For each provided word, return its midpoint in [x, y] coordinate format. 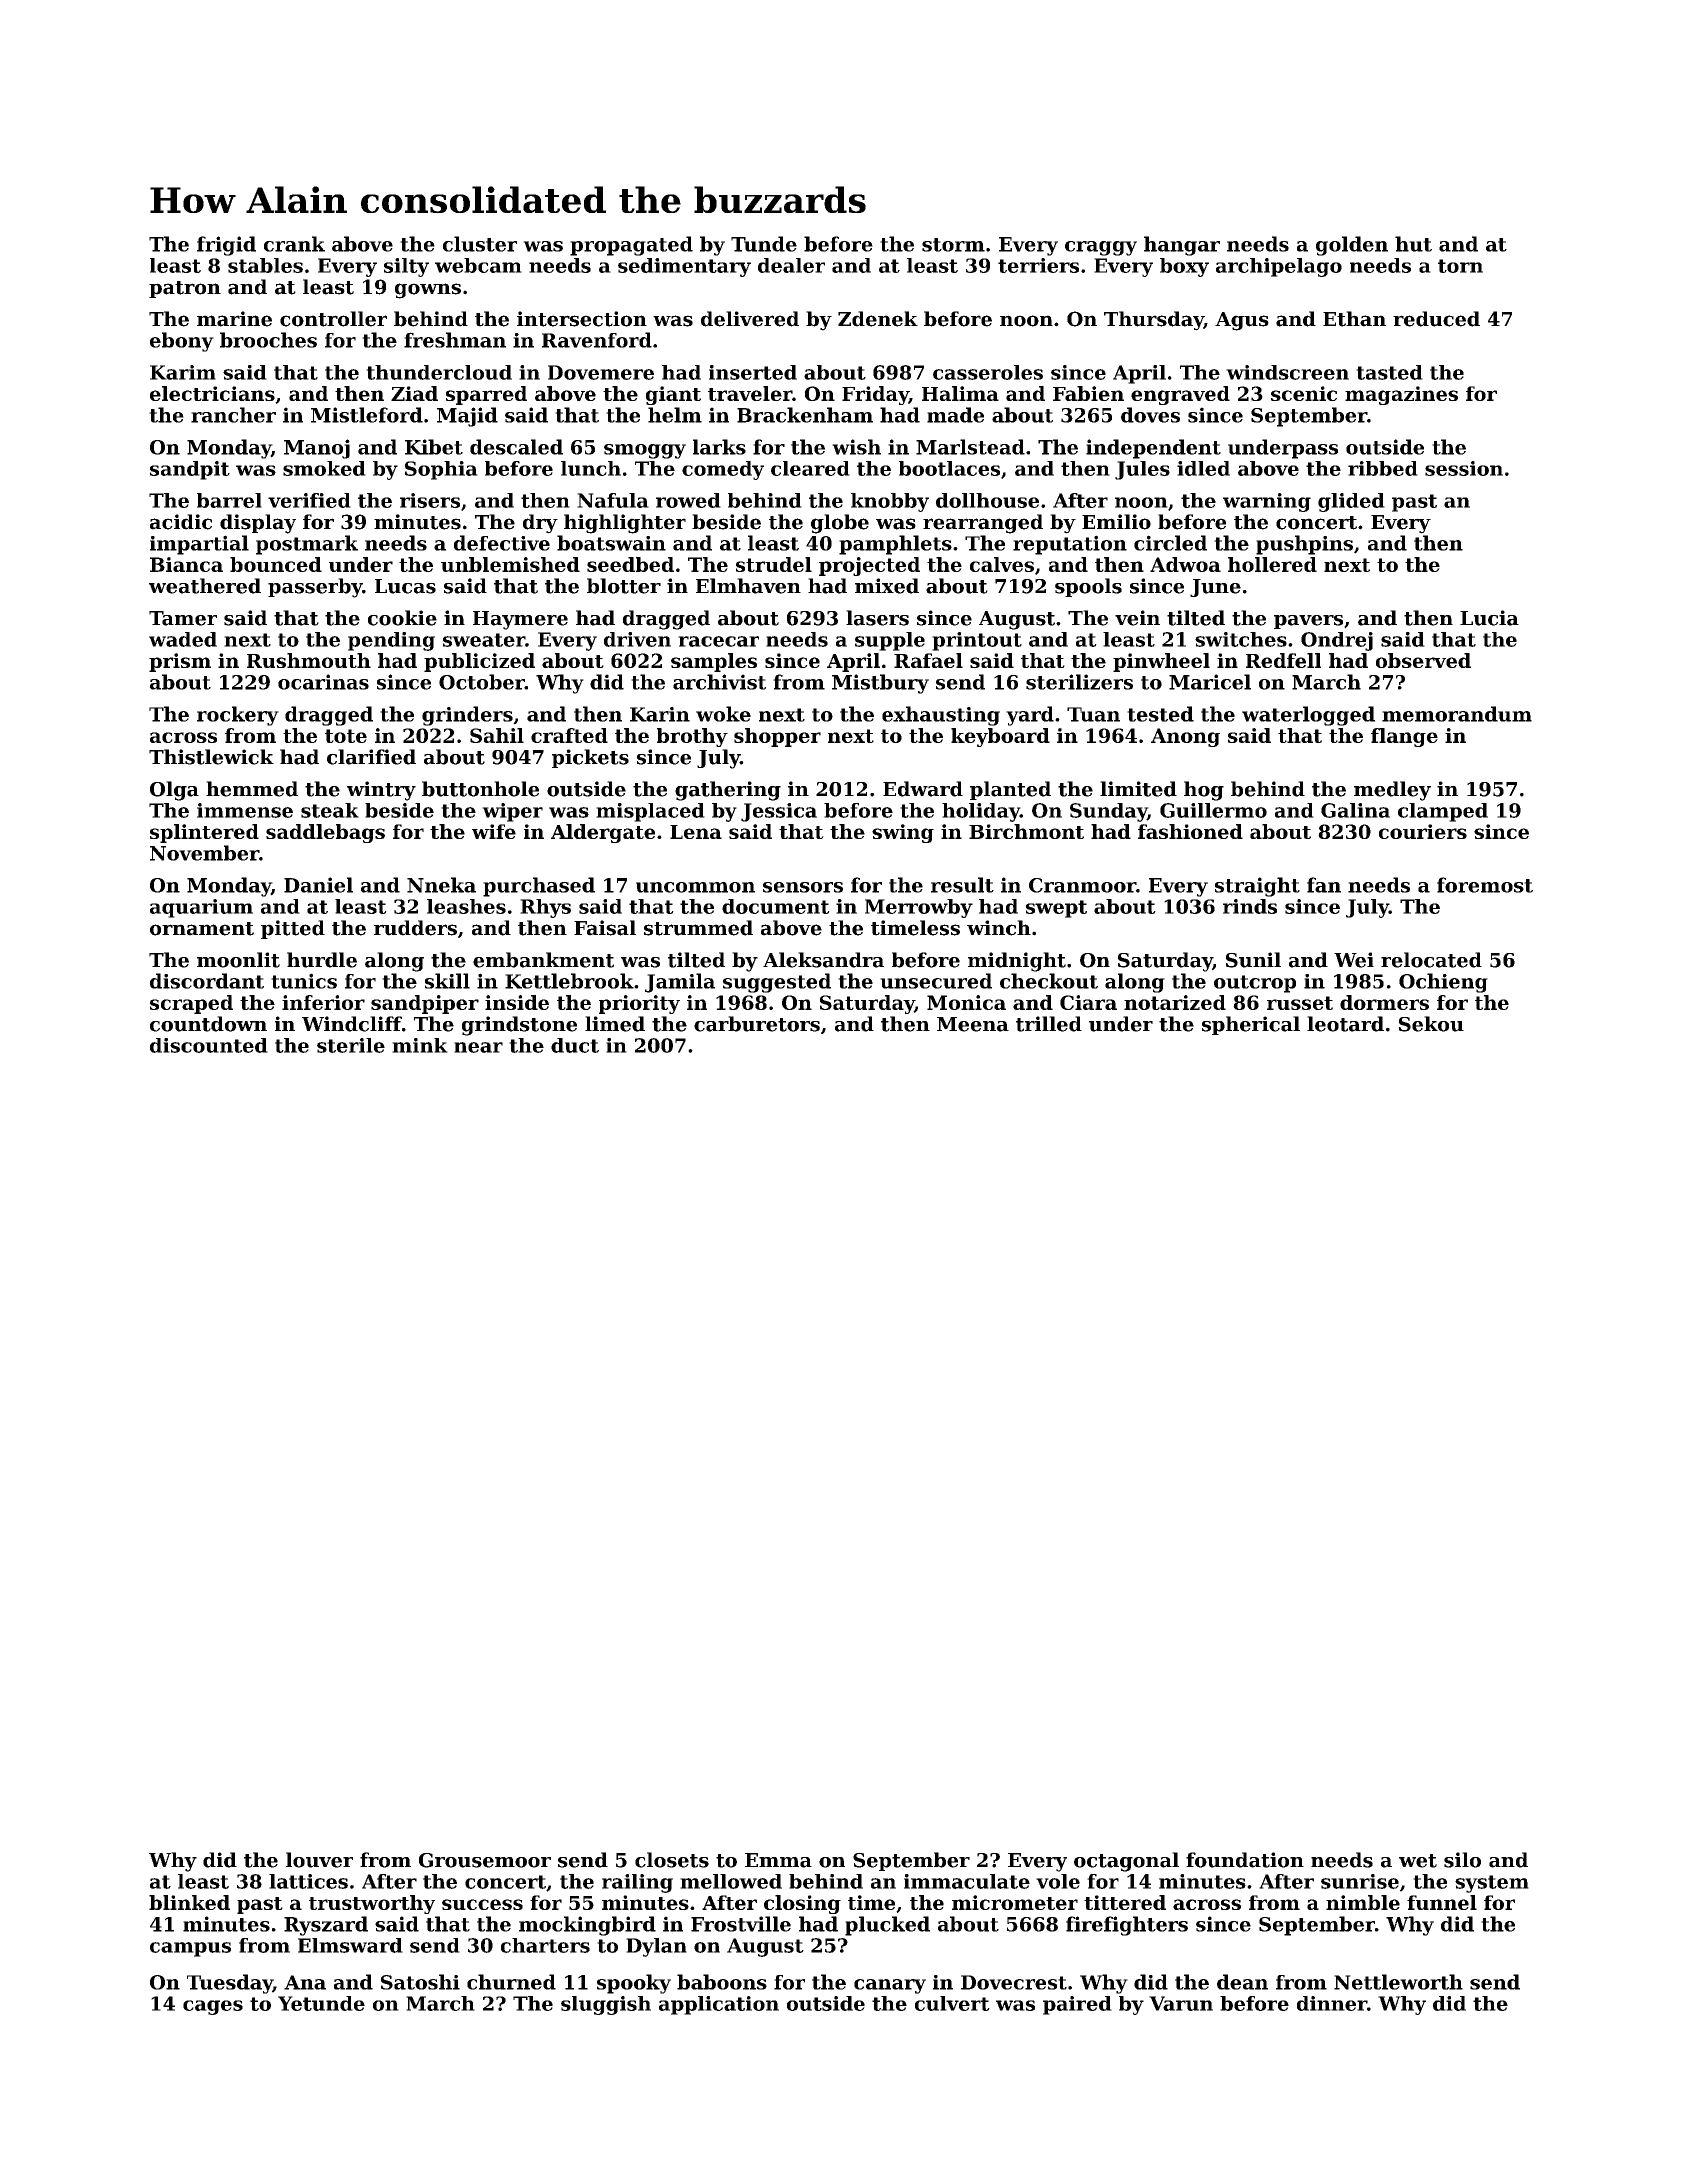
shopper [777, 737]
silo [1462, 1860]
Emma [778, 1860]
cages [213, 2007]
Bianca [186, 564]
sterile [351, 1045]
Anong [1185, 737]
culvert [952, 2003]
